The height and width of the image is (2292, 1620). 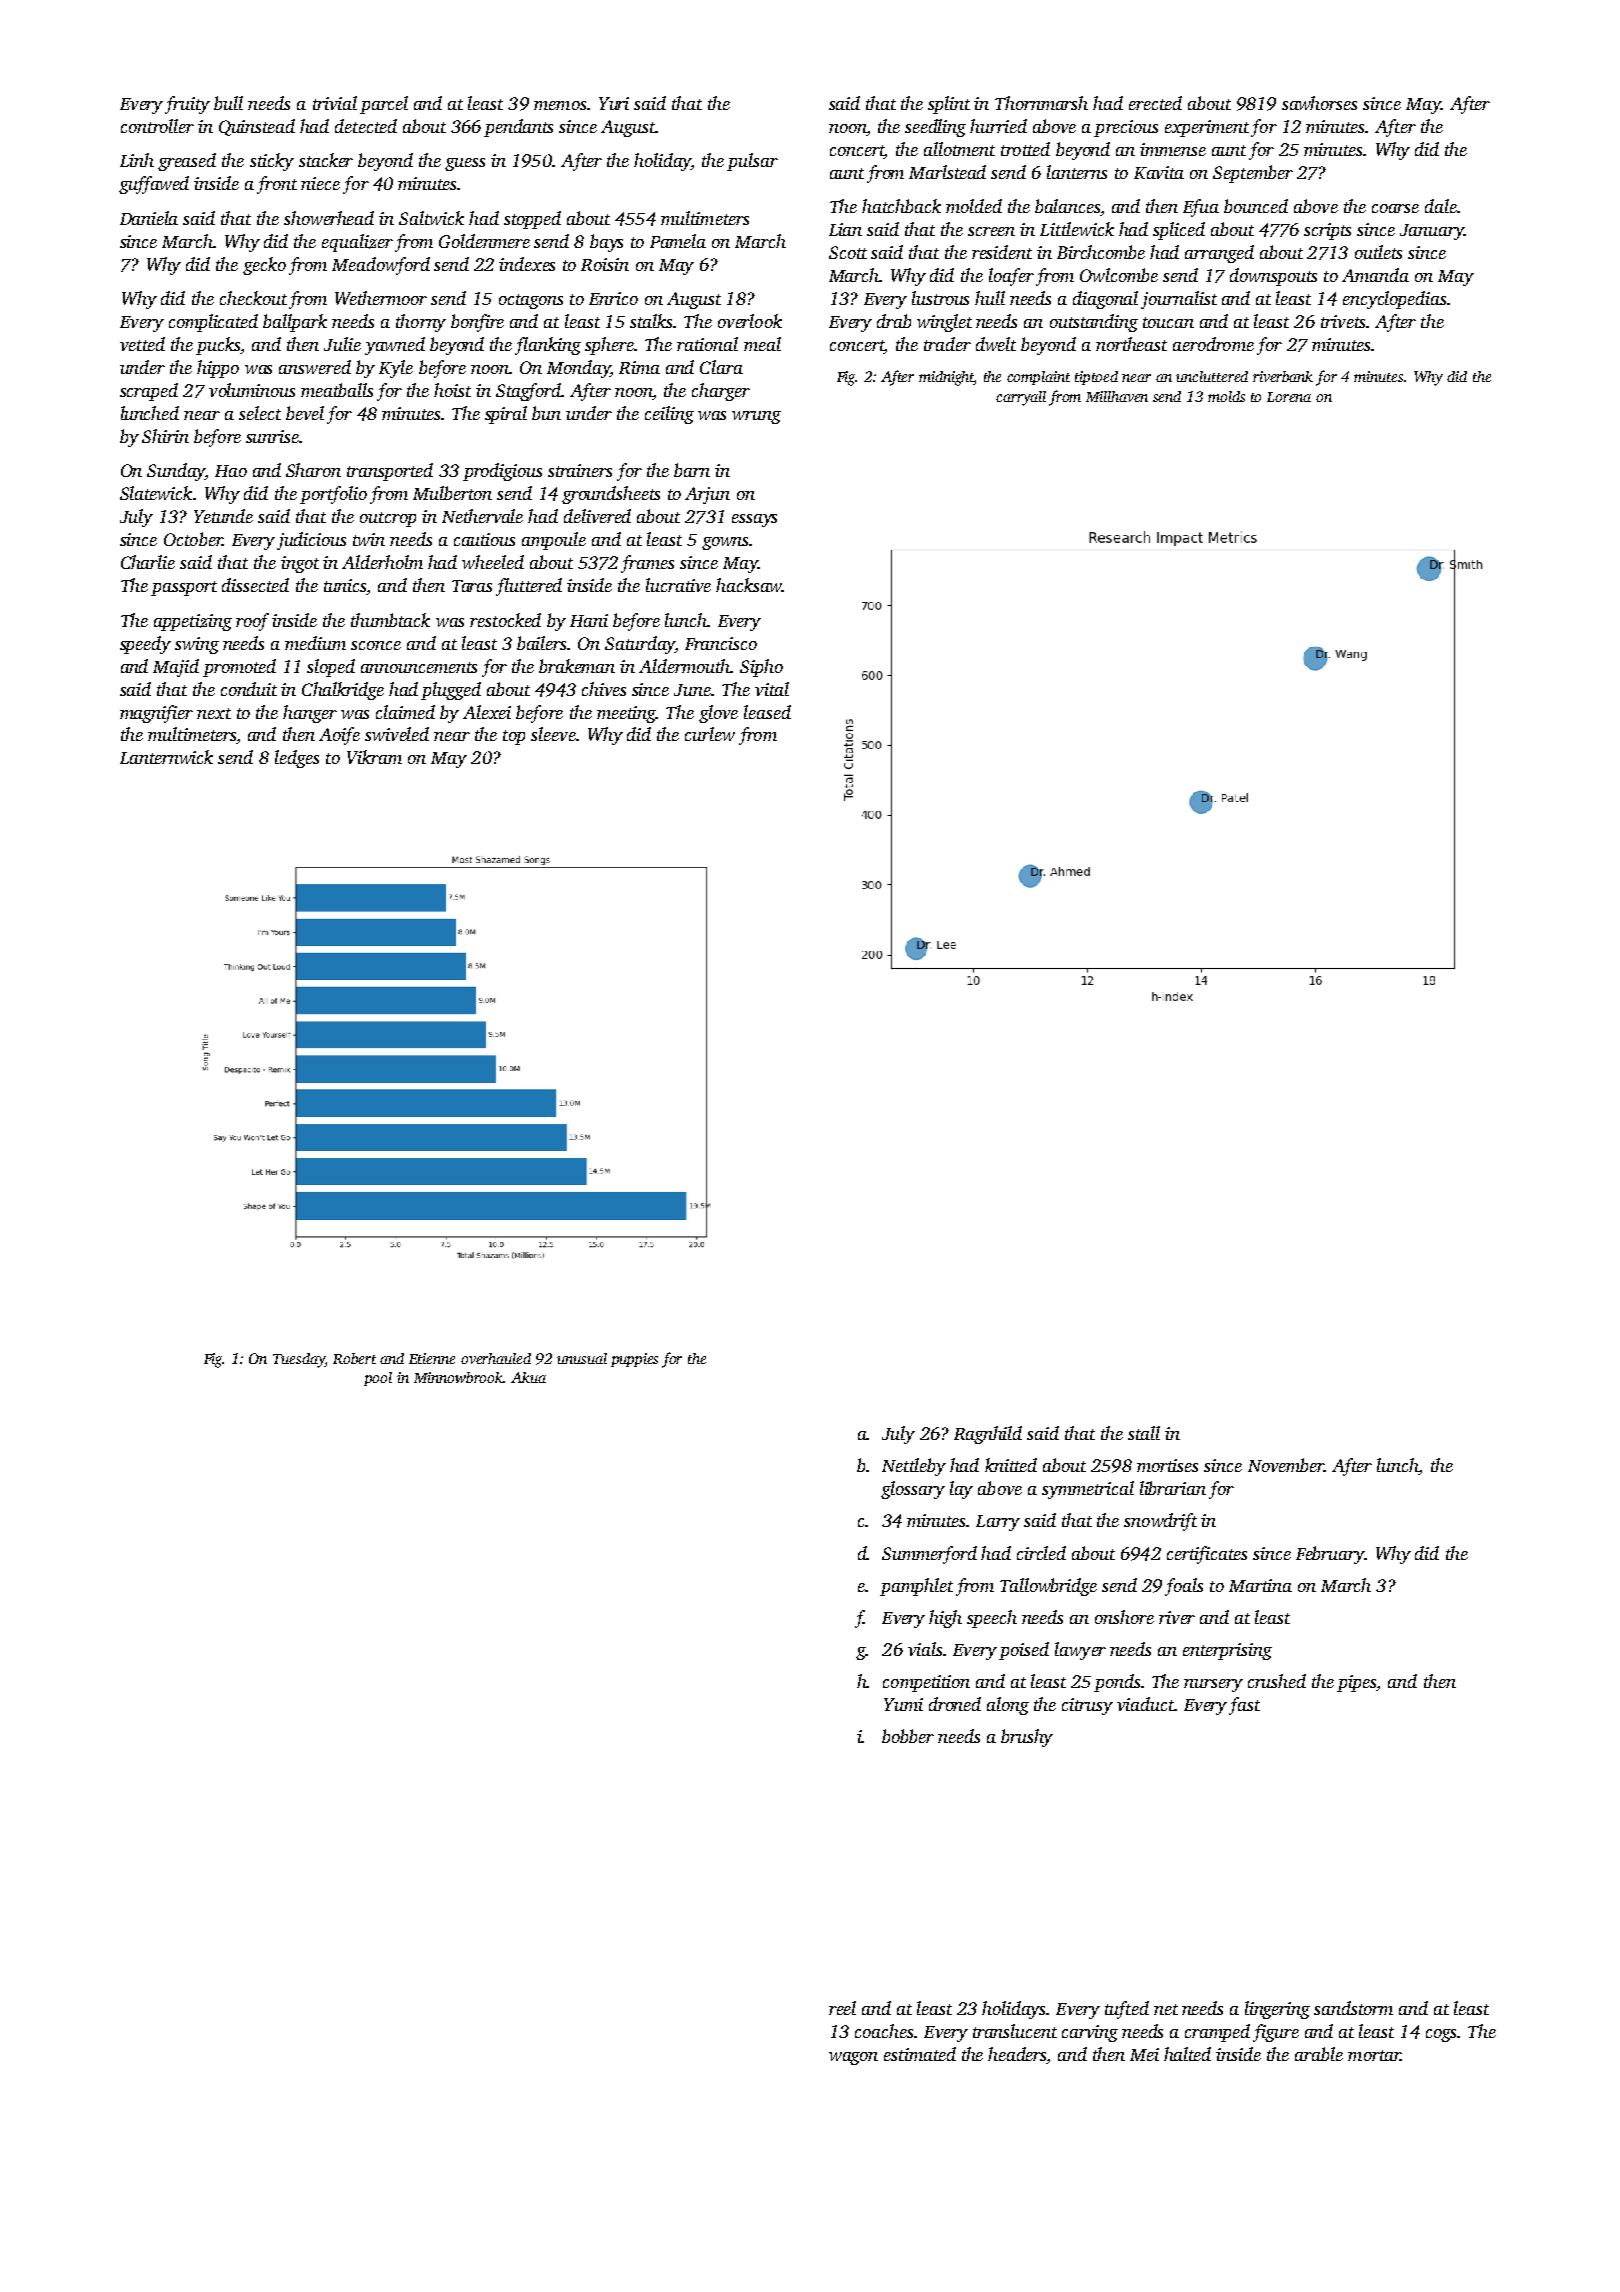 What do you see at coordinates (949, 105) in the image?
I see `splint` at bounding box center [949, 105].
